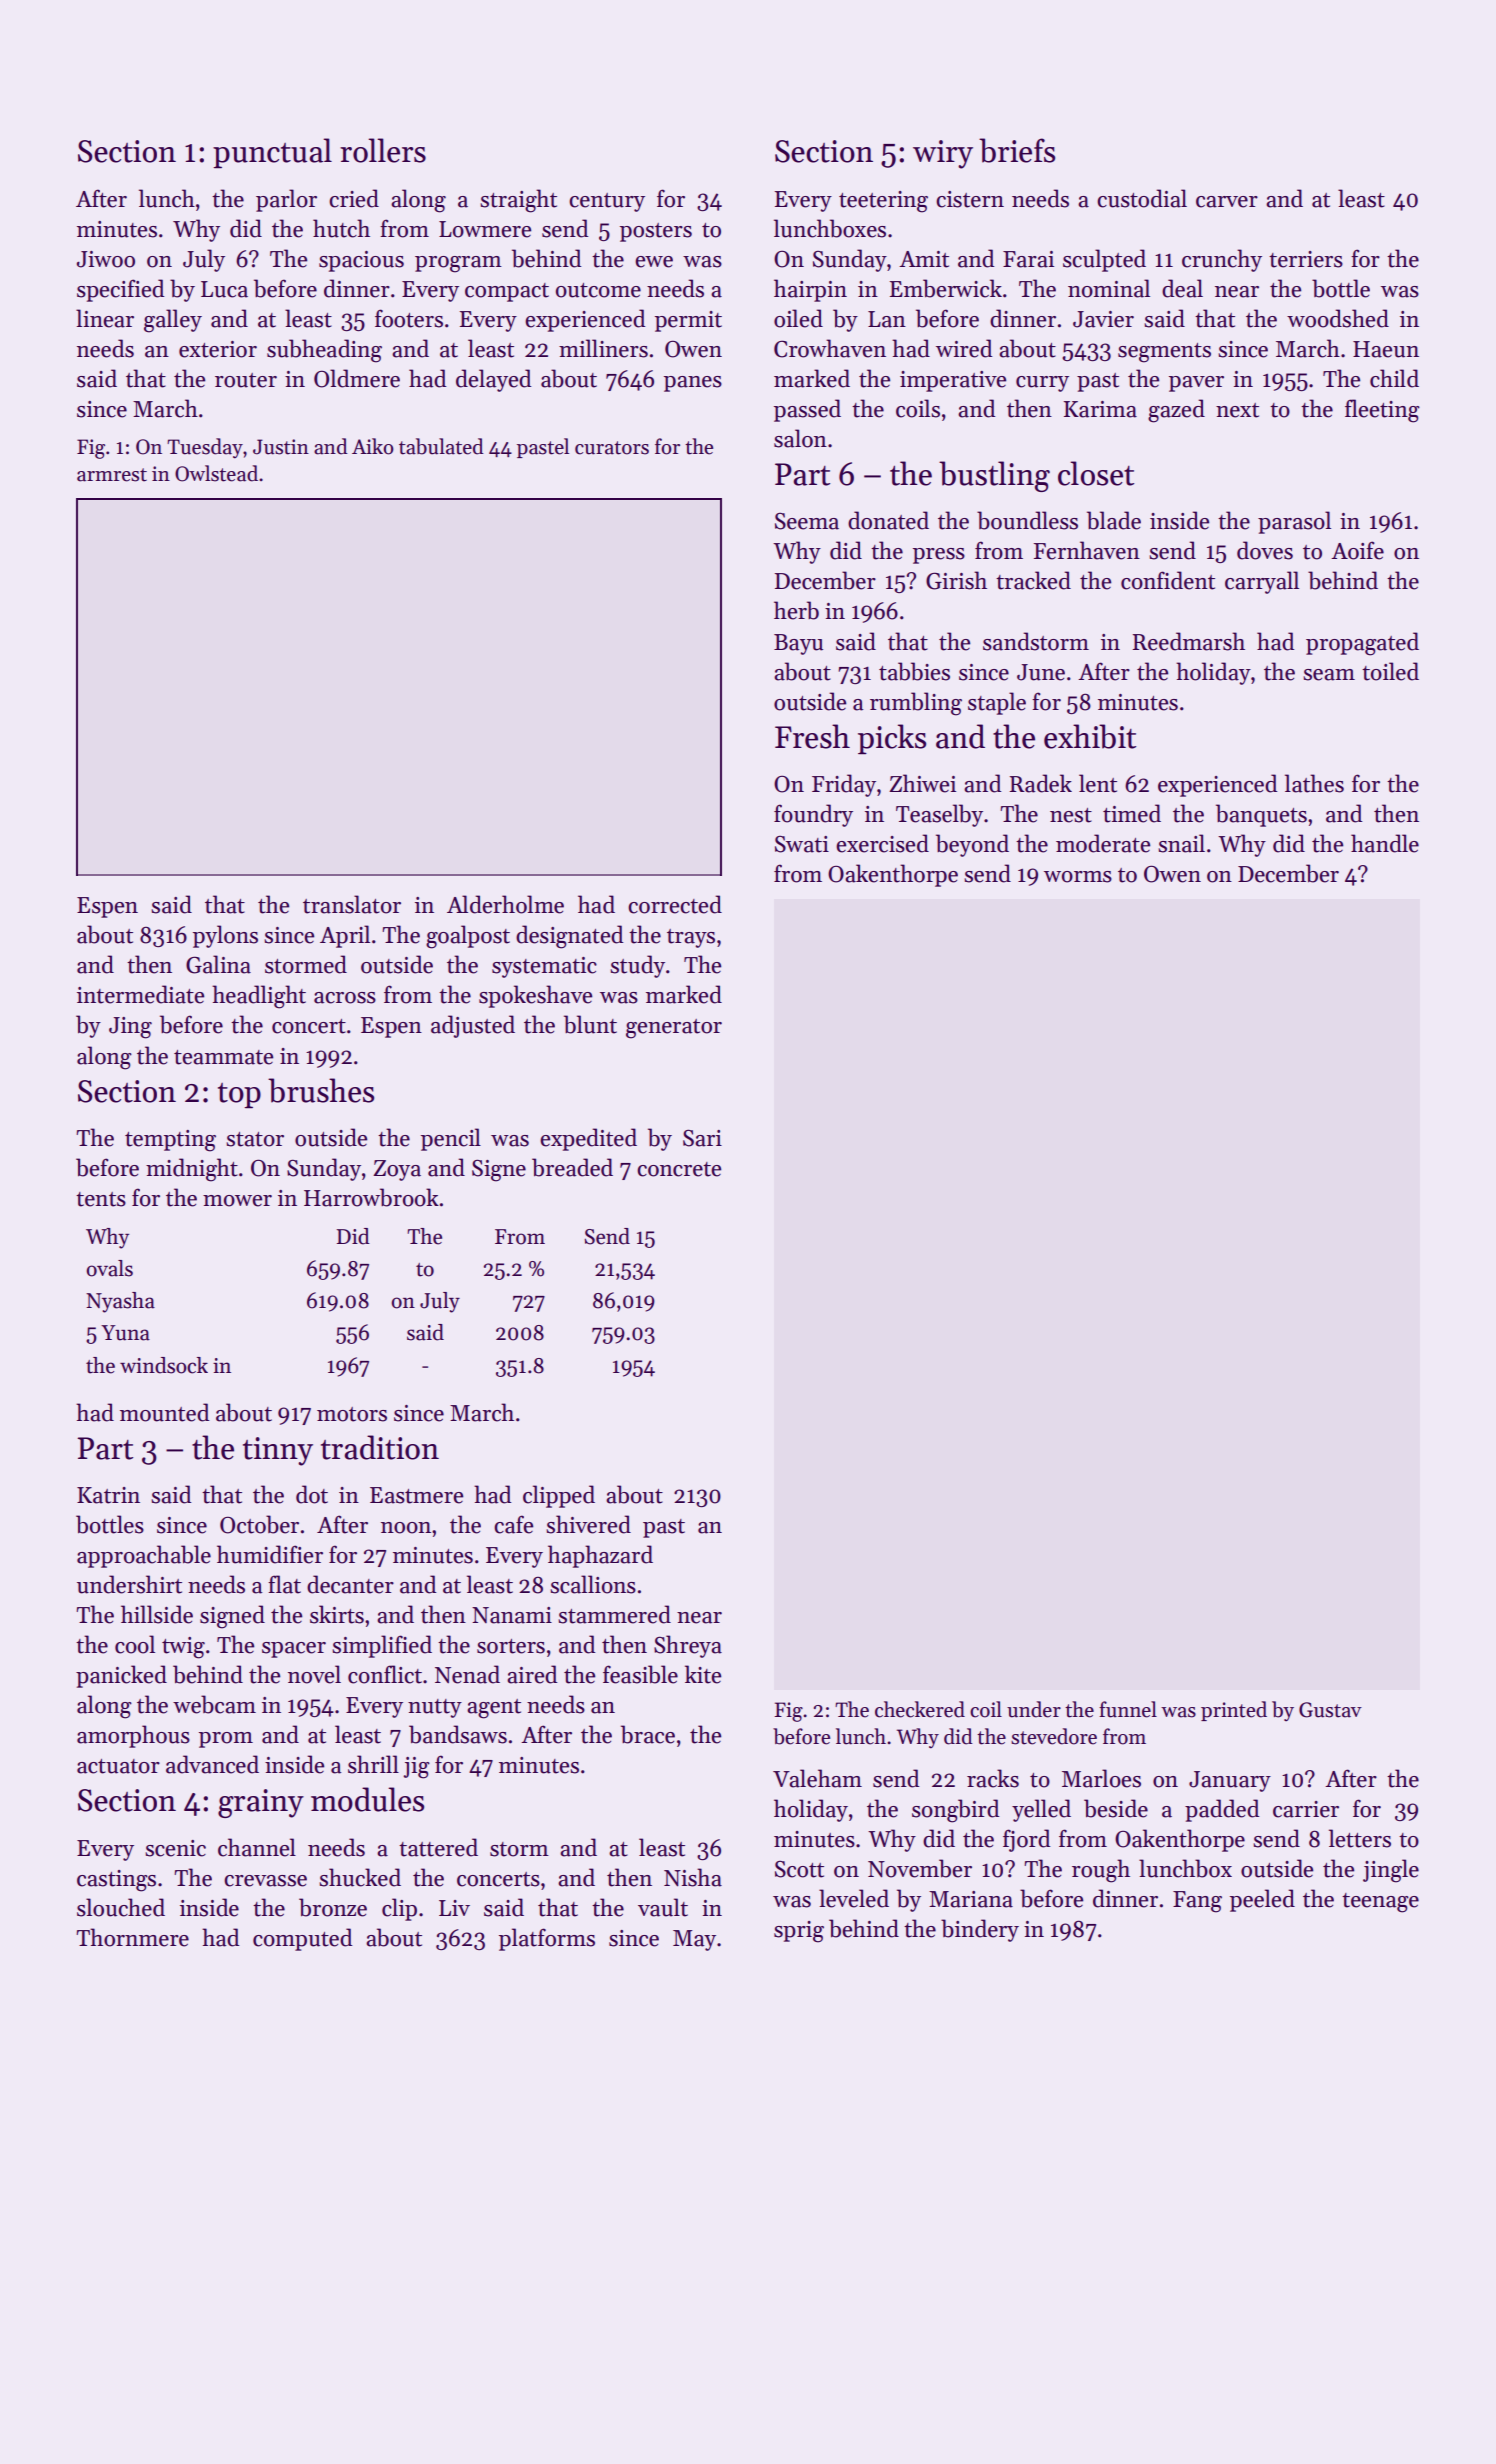 Image resolution: width=1496 pixels, height=2464 pixels. I want to click on posters, so click(656, 232).
